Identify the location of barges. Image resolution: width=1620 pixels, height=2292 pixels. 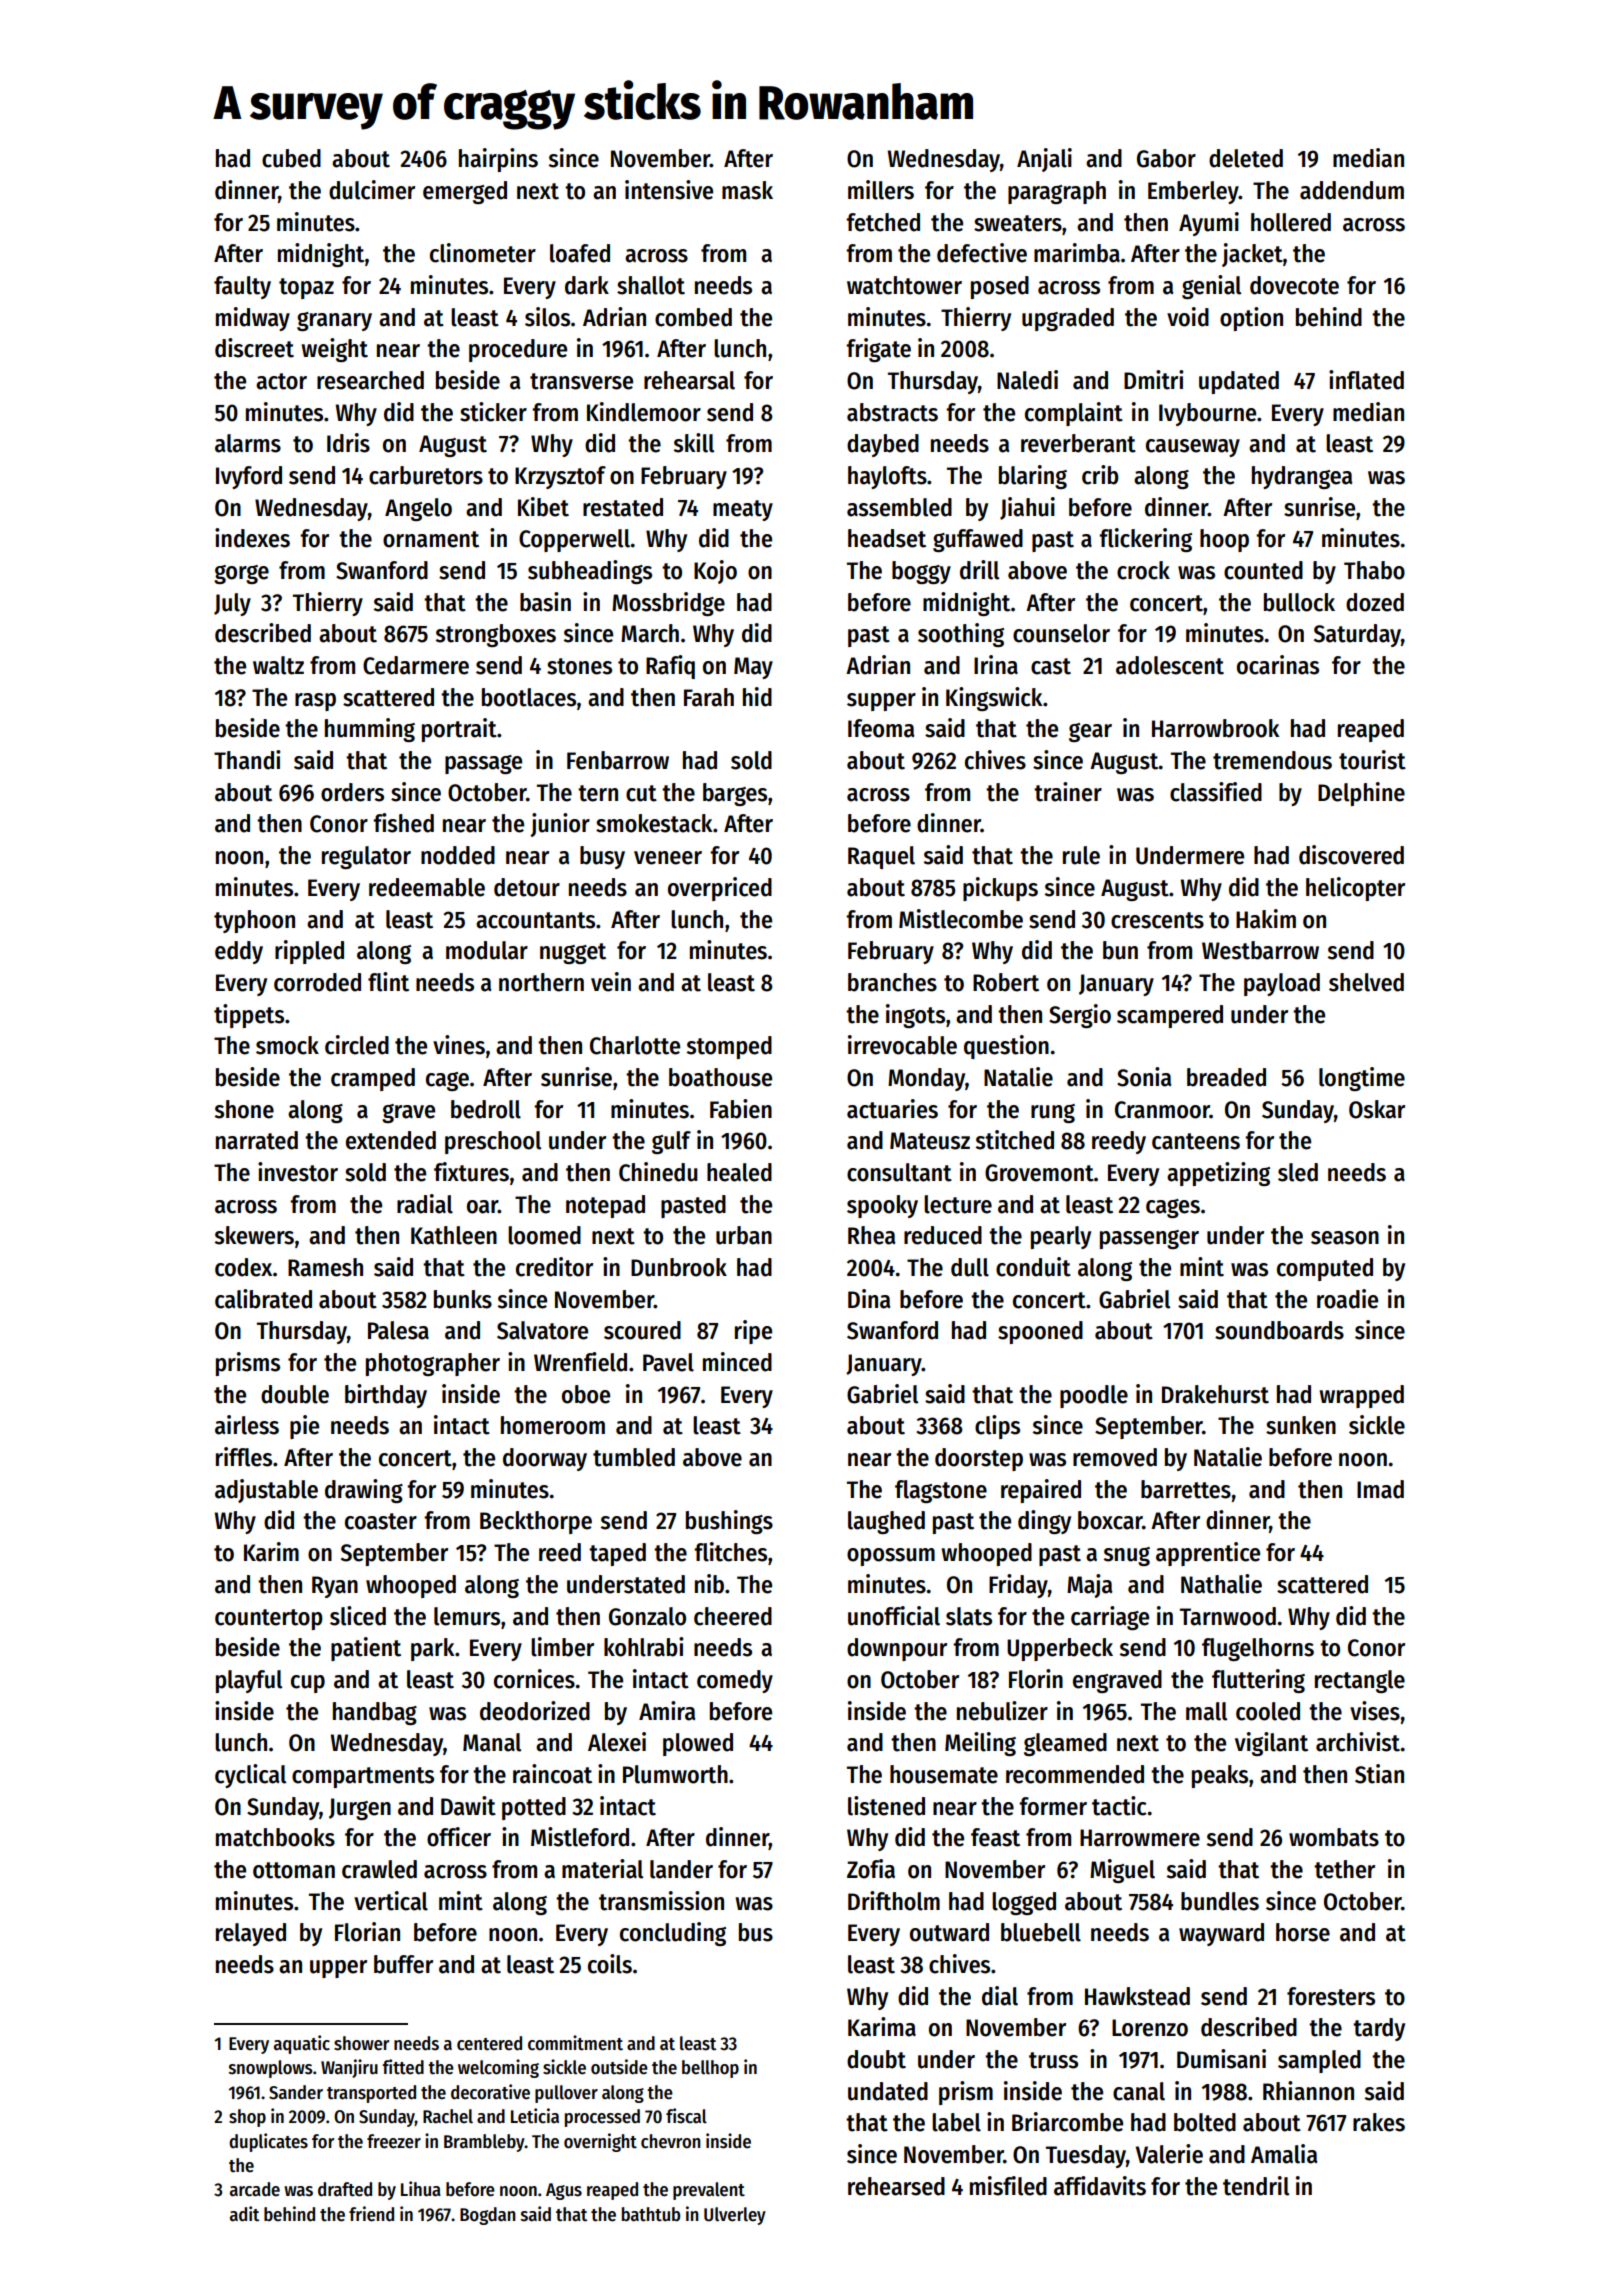
(735, 794).
